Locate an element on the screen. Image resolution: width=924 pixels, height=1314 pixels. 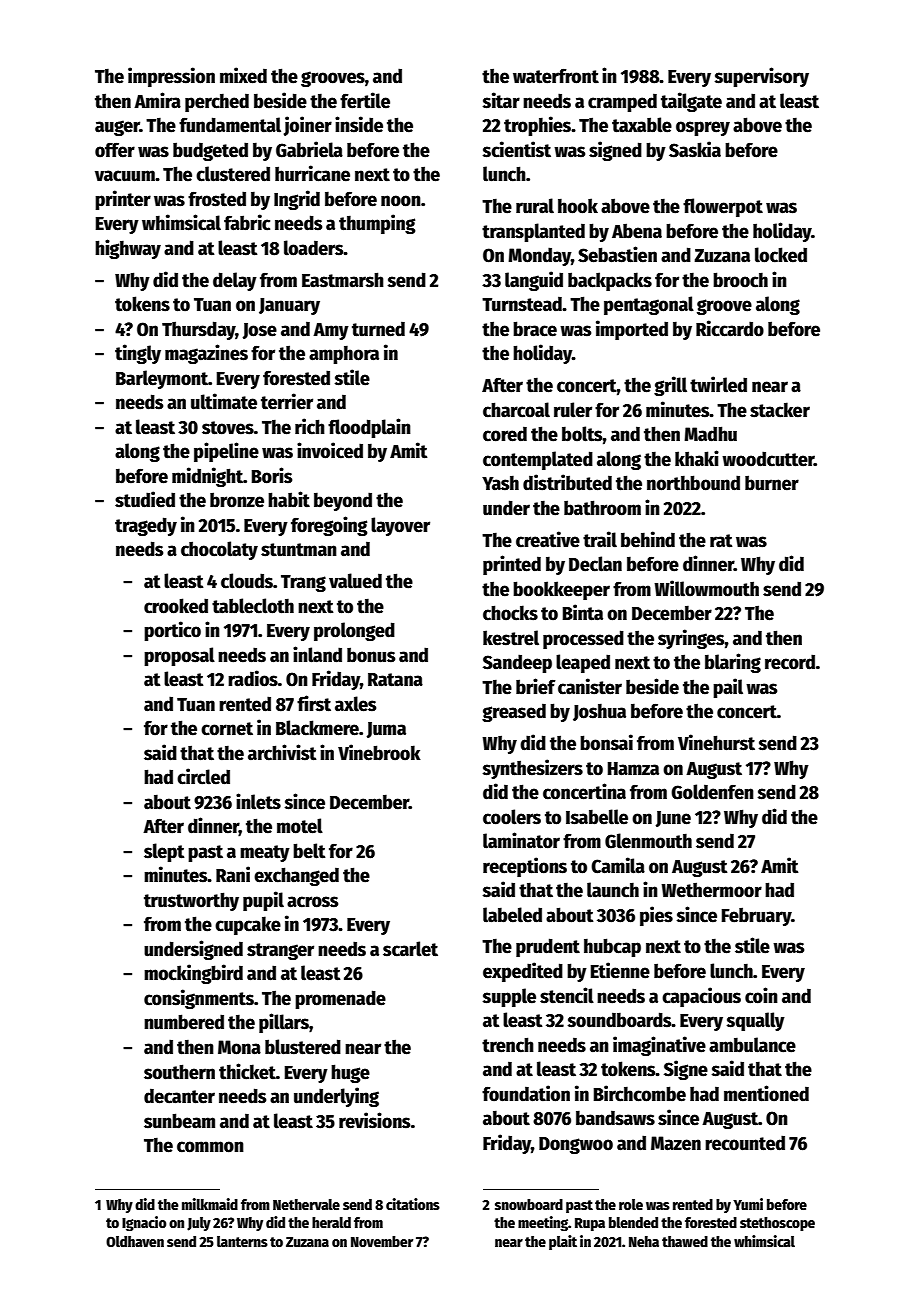
cramped is located at coordinates (622, 102).
